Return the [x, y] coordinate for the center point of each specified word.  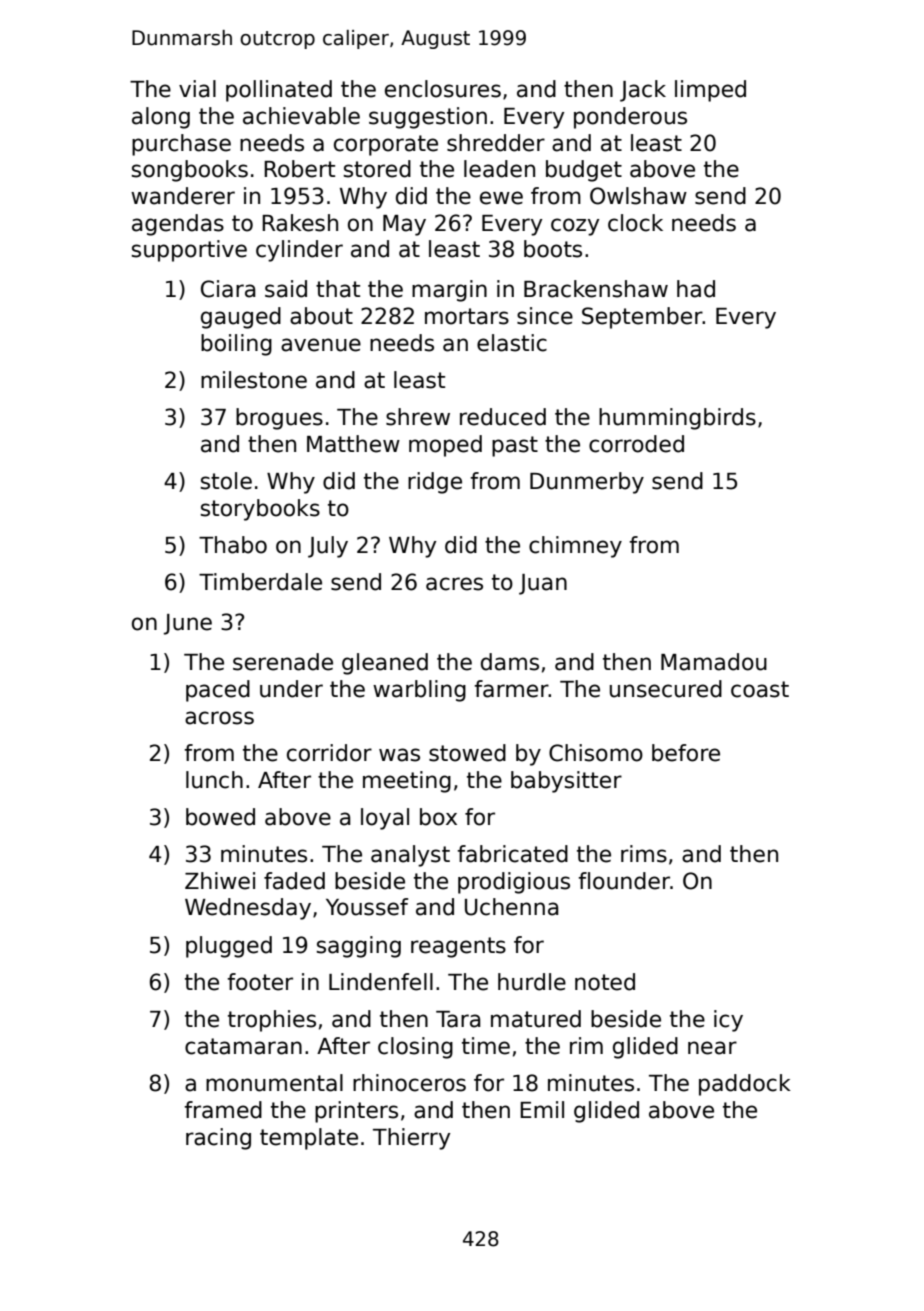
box [438, 817]
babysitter [566, 782]
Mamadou [714, 662]
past [515, 446]
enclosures [443, 89]
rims [644, 854]
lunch [214, 780]
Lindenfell [381, 982]
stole [226, 481]
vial [197, 89]
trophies [272, 1021]
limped [710, 91]
